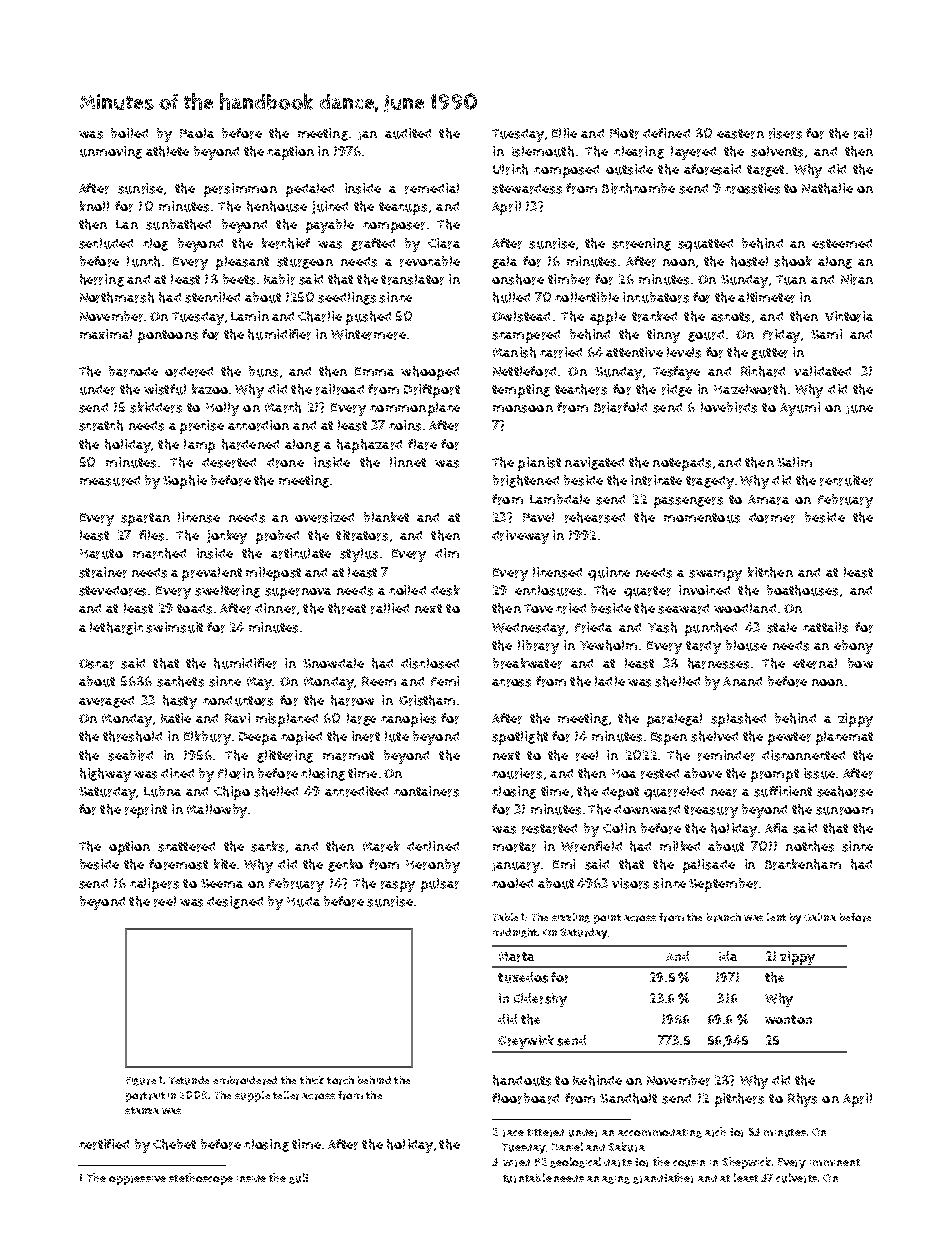 The height and width of the screenshot is (1233, 952). What do you see at coordinates (105, 775) in the screenshot?
I see `highway` at bounding box center [105, 775].
